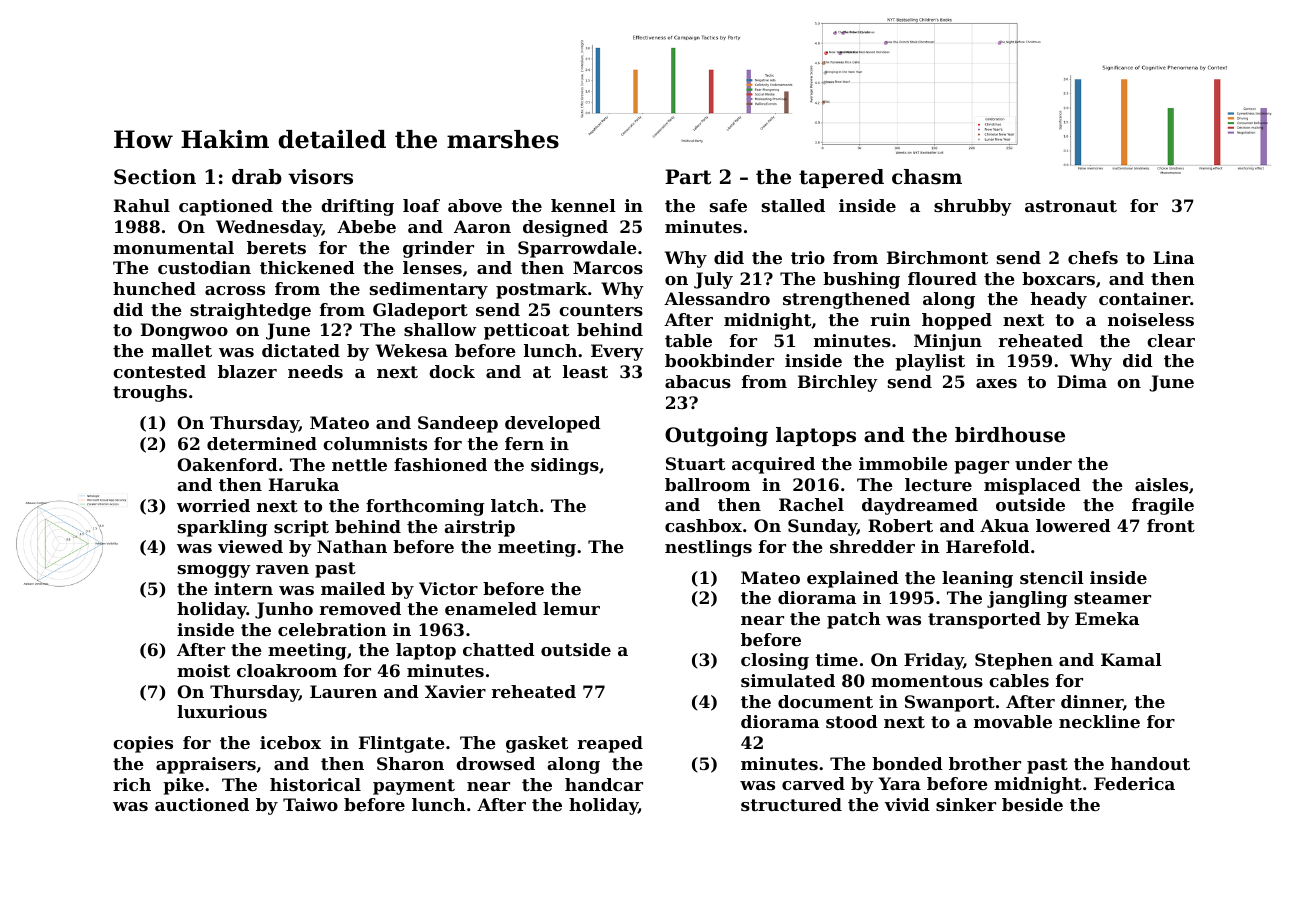 The width and height of the document is (1308, 924). I want to click on Taiwo, so click(310, 804).
